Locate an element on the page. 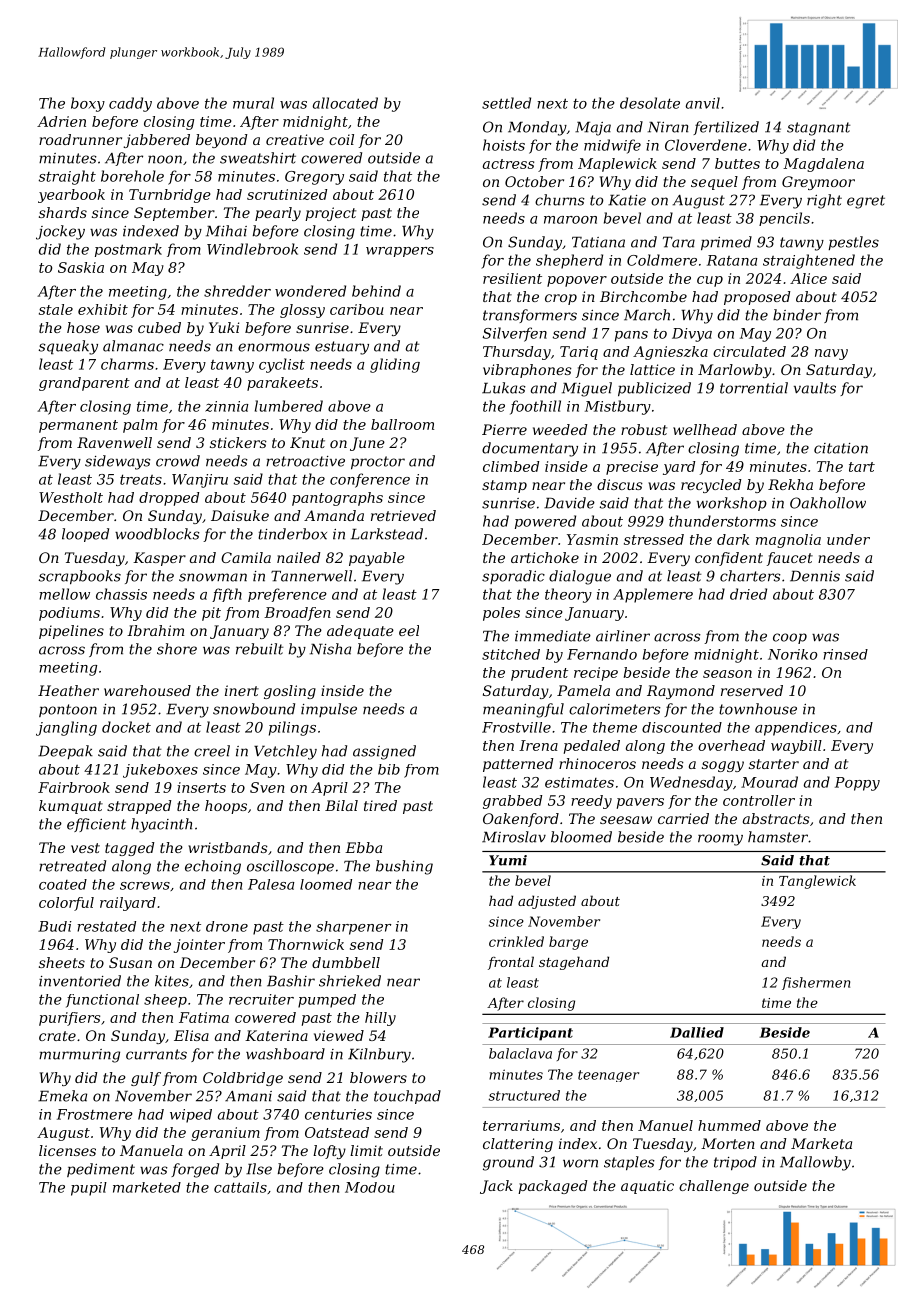 This page has width=924, height=1308. Oakhollow is located at coordinates (828, 503).
